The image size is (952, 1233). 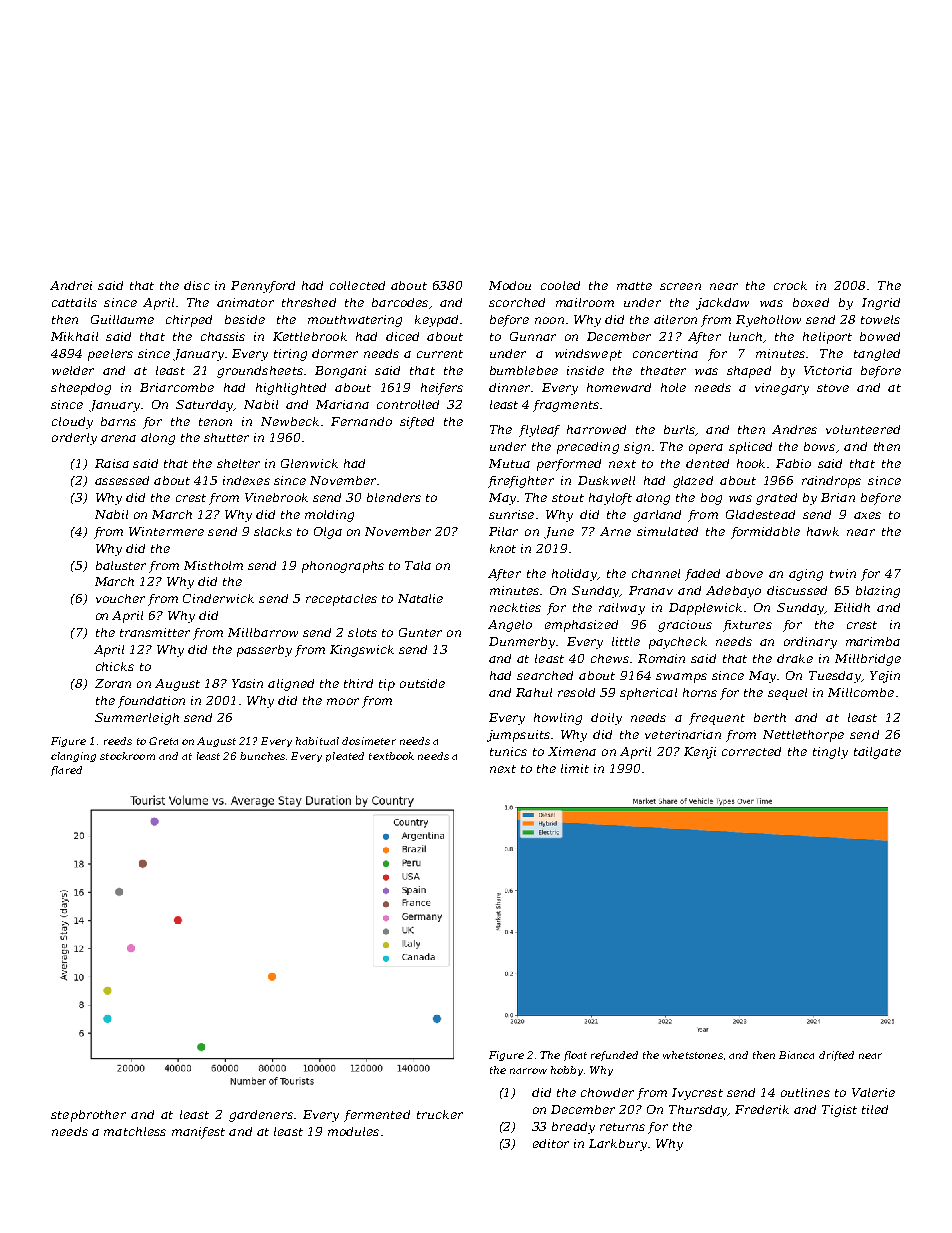 I want to click on transmitter, so click(x=155, y=632).
